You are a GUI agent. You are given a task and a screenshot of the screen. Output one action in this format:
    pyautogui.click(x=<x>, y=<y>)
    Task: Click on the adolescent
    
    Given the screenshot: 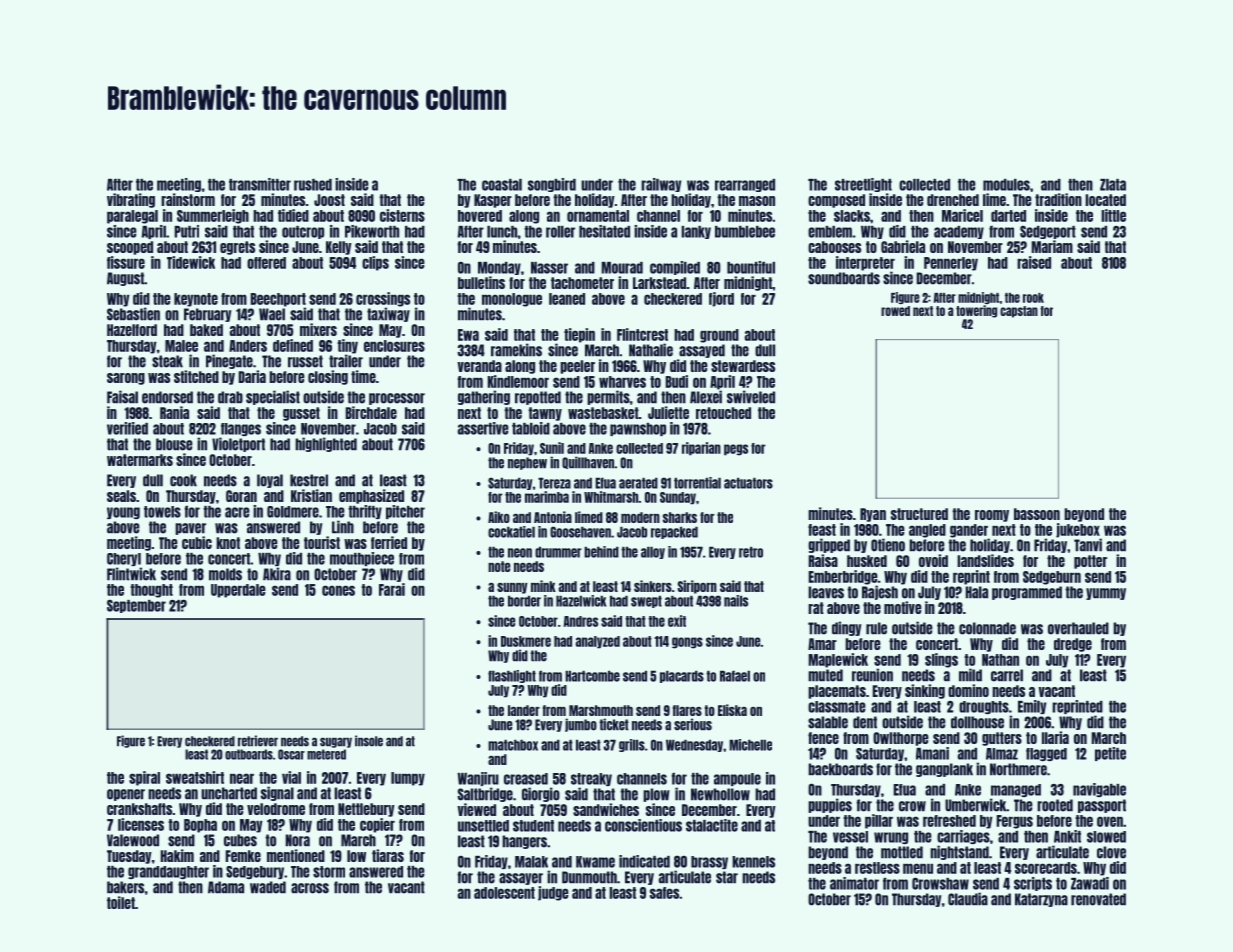 What is the action you would take?
    pyautogui.click(x=504, y=893)
